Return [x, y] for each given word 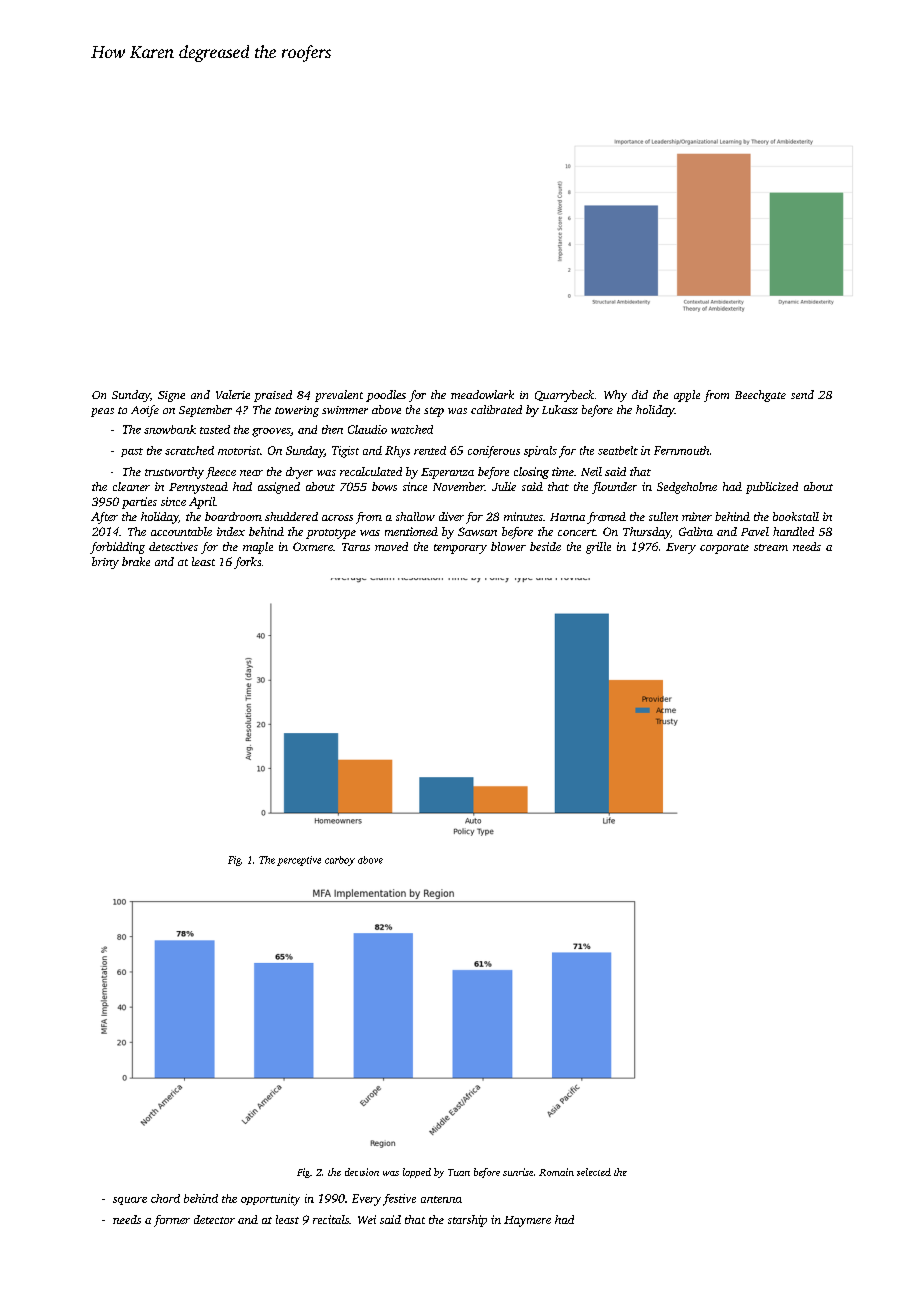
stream [771, 547]
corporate [724, 549]
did [640, 394]
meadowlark [482, 394]
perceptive [299, 861]
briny [105, 563]
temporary [460, 549]
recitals [331, 1219]
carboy [340, 861]
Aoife [145, 411]
